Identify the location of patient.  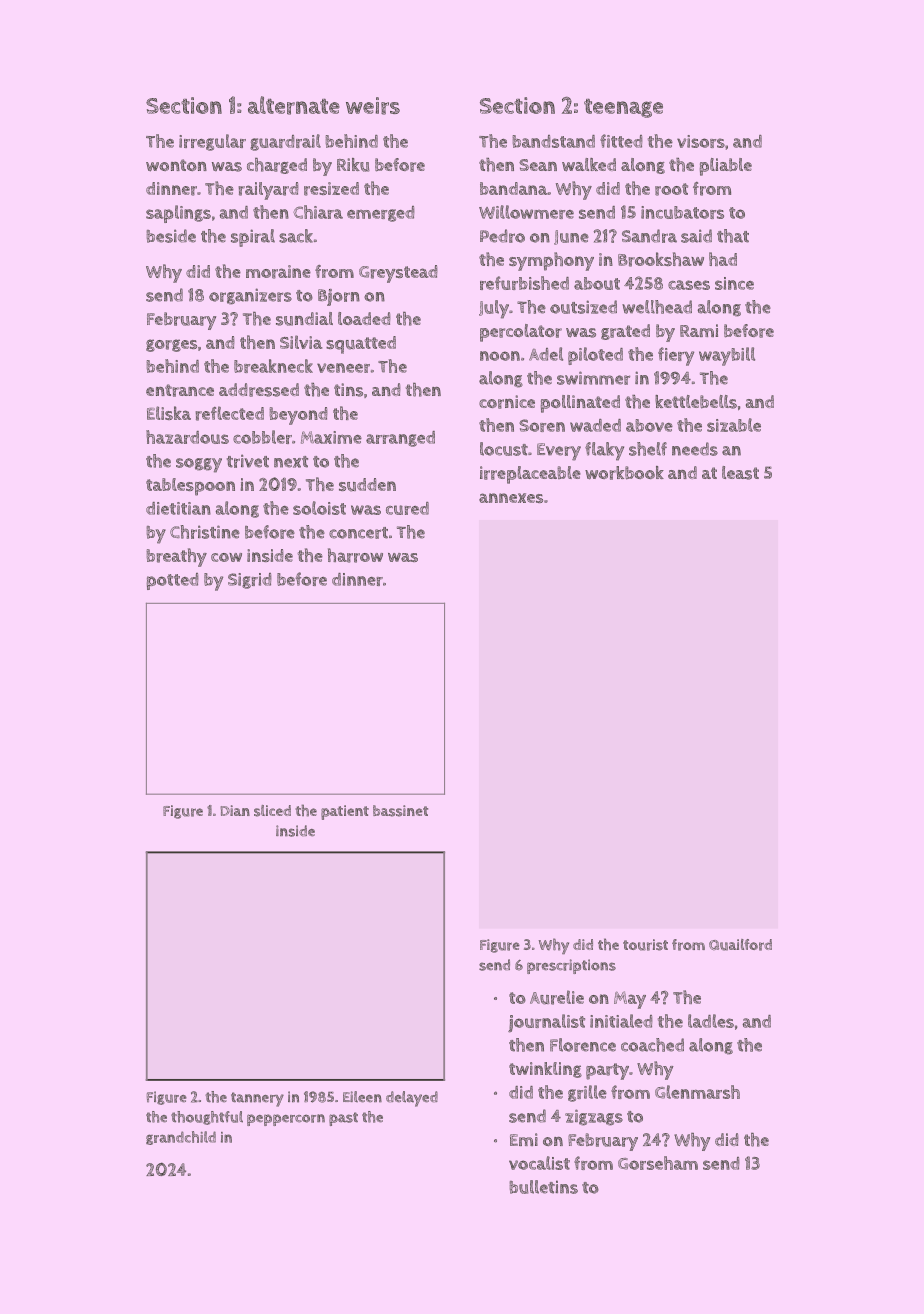
(345, 812).
